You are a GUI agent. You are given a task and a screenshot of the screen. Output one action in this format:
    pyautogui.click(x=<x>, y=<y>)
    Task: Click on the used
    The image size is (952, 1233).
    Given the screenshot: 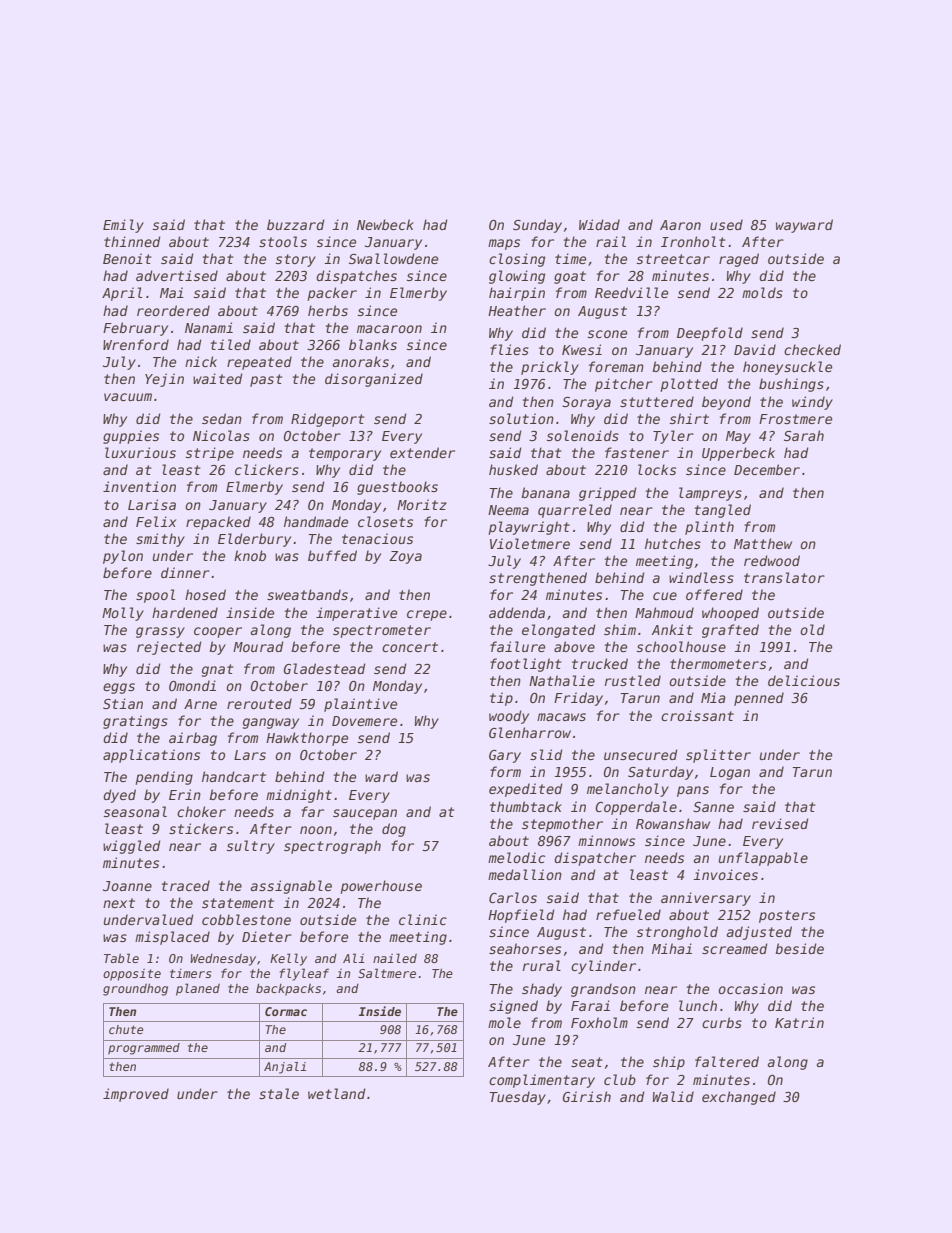 What is the action you would take?
    pyautogui.click(x=726, y=224)
